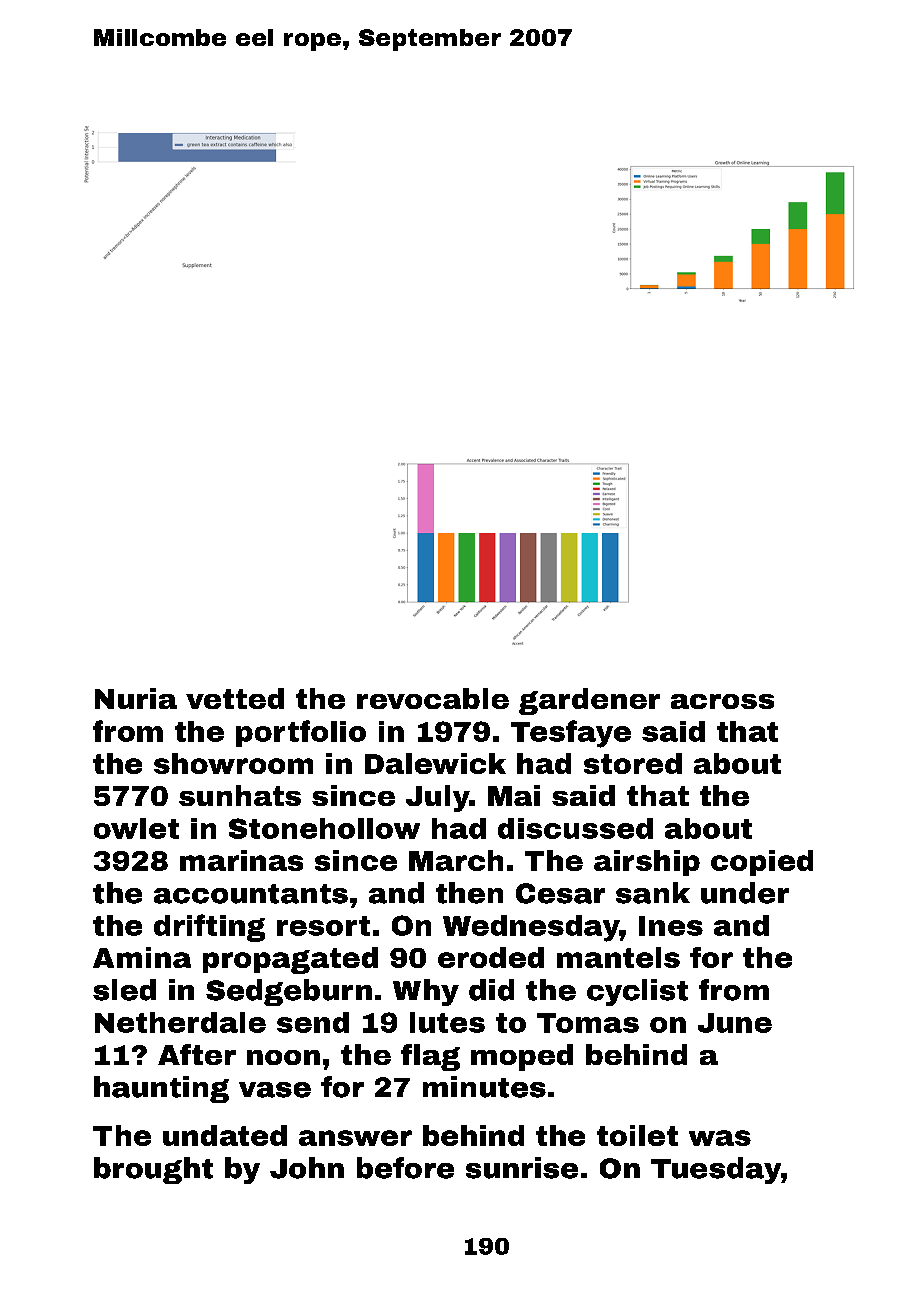  Describe the element at coordinates (571, 734) in the screenshot. I see `Tesfaye` at that location.
